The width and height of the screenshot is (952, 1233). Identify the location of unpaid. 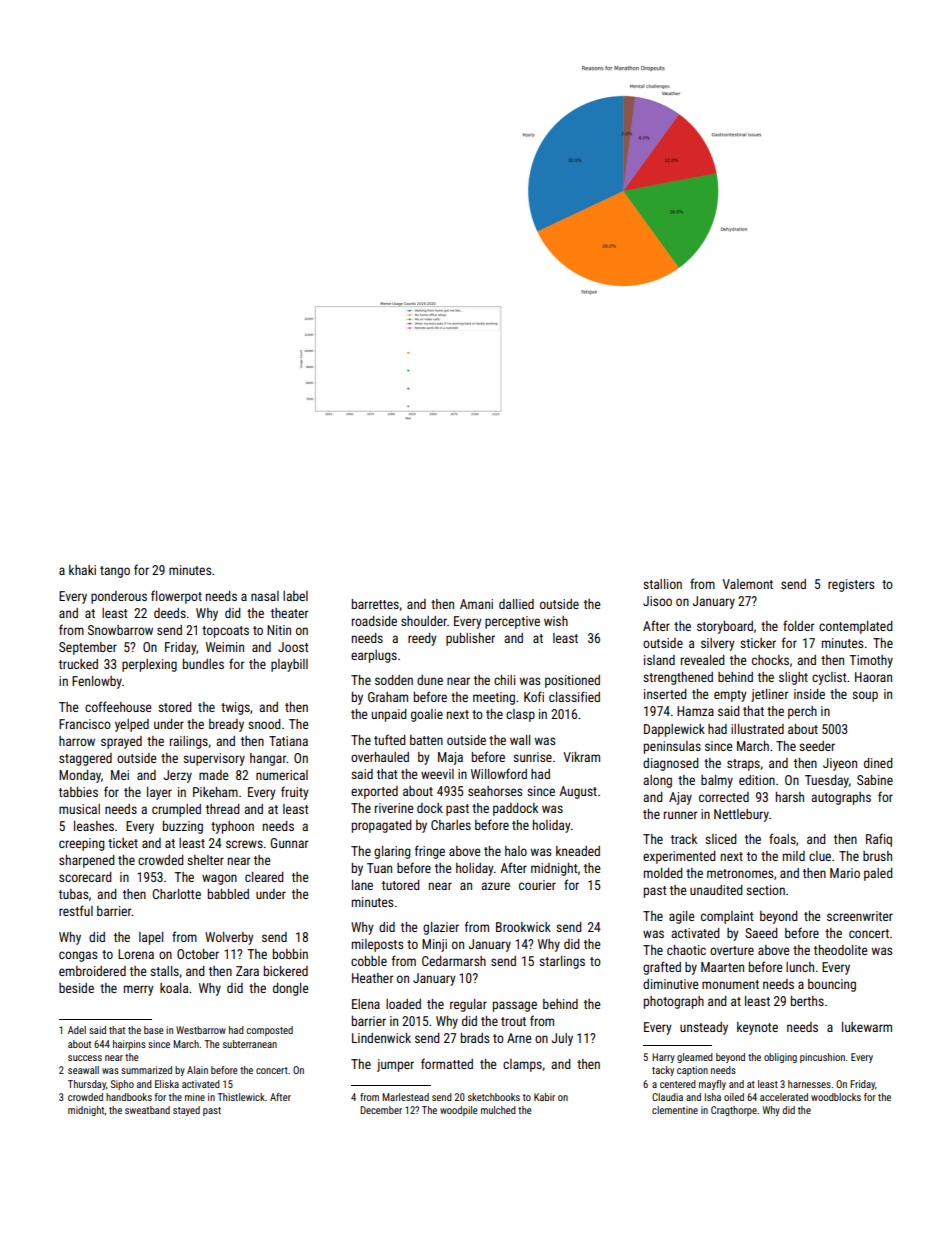
(389, 715).
